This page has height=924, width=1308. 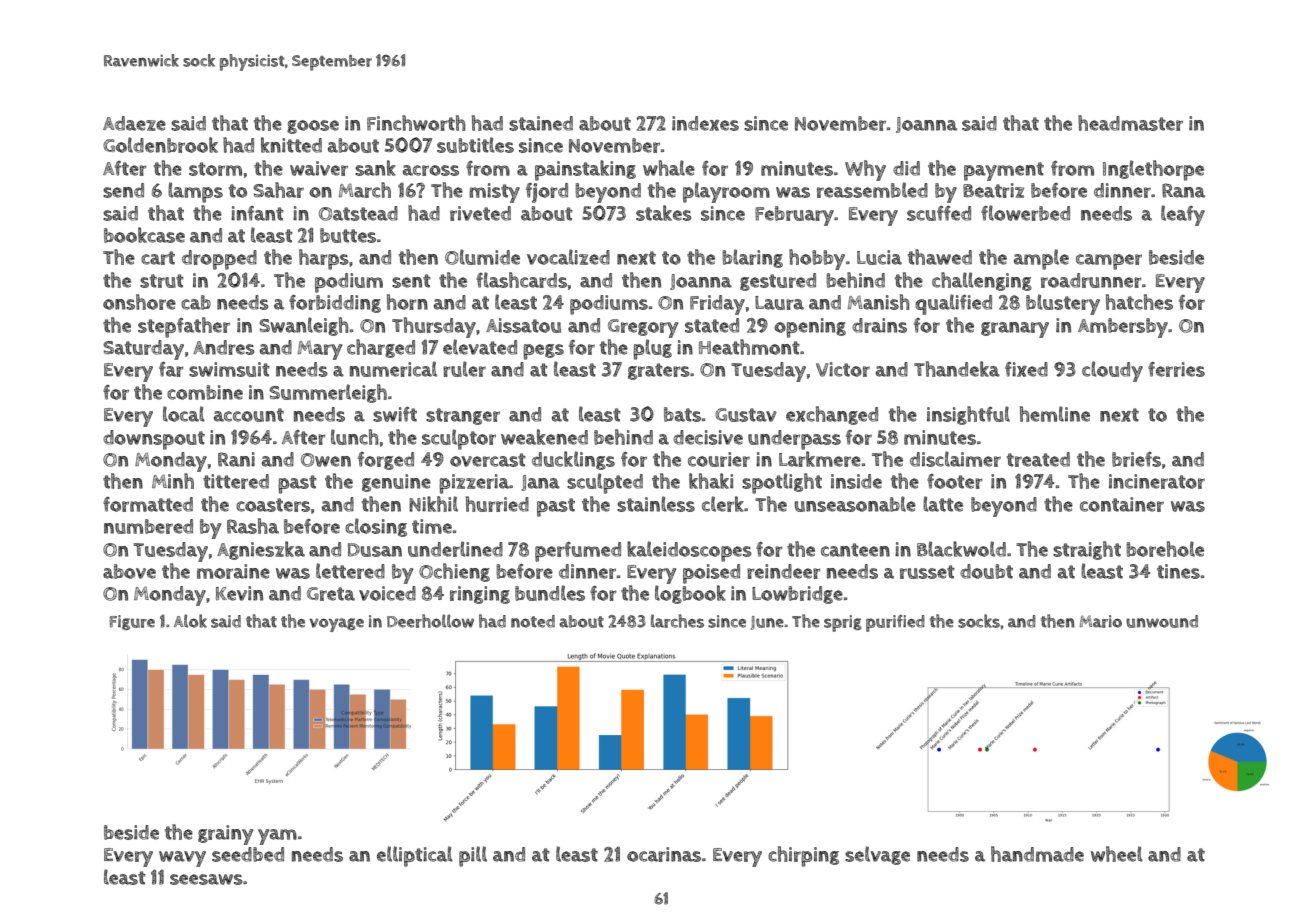 What do you see at coordinates (304, 326) in the page?
I see `Swanleigh` at bounding box center [304, 326].
